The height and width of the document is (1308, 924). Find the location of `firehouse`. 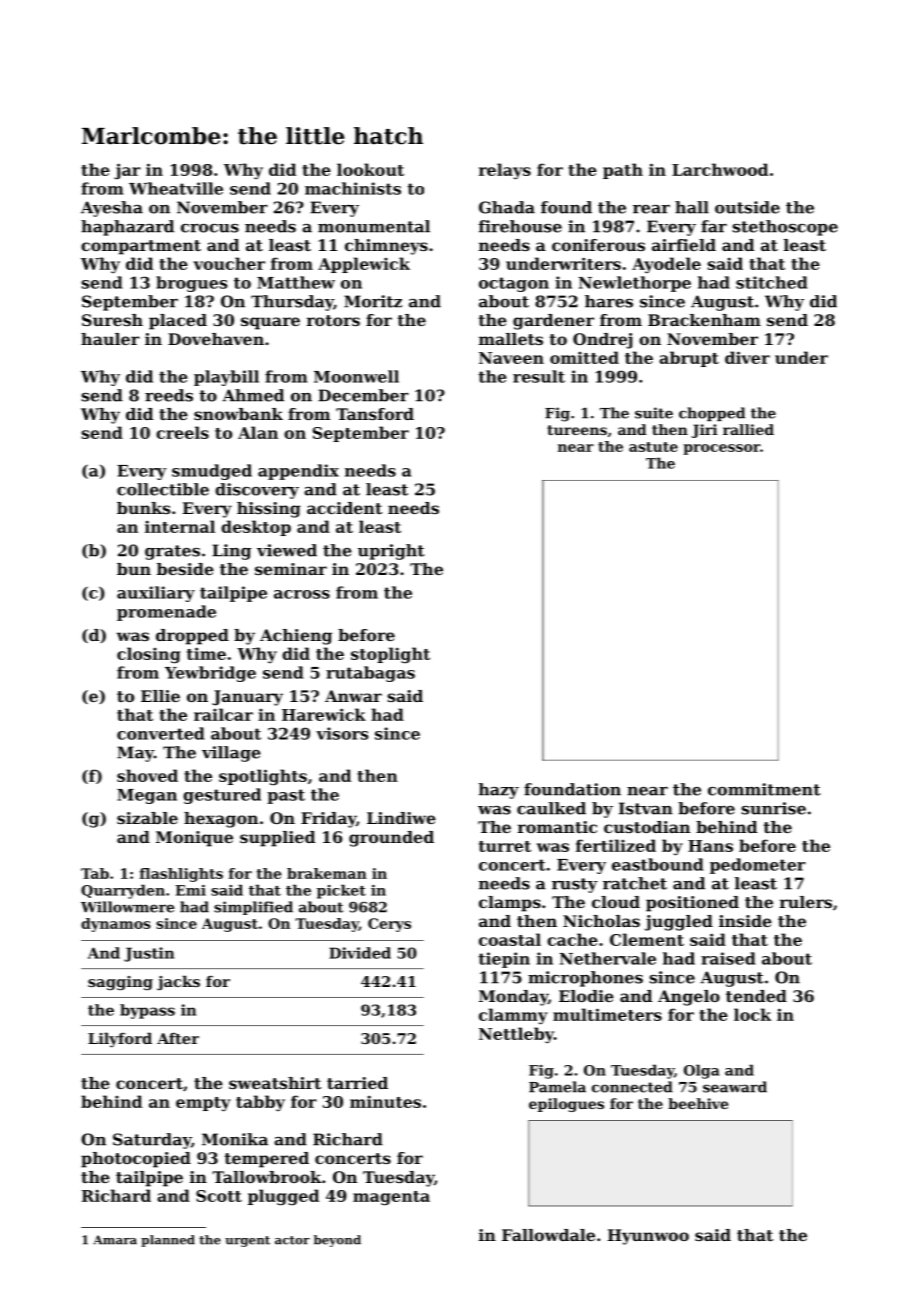

firehouse is located at coordinates (520, 226).
